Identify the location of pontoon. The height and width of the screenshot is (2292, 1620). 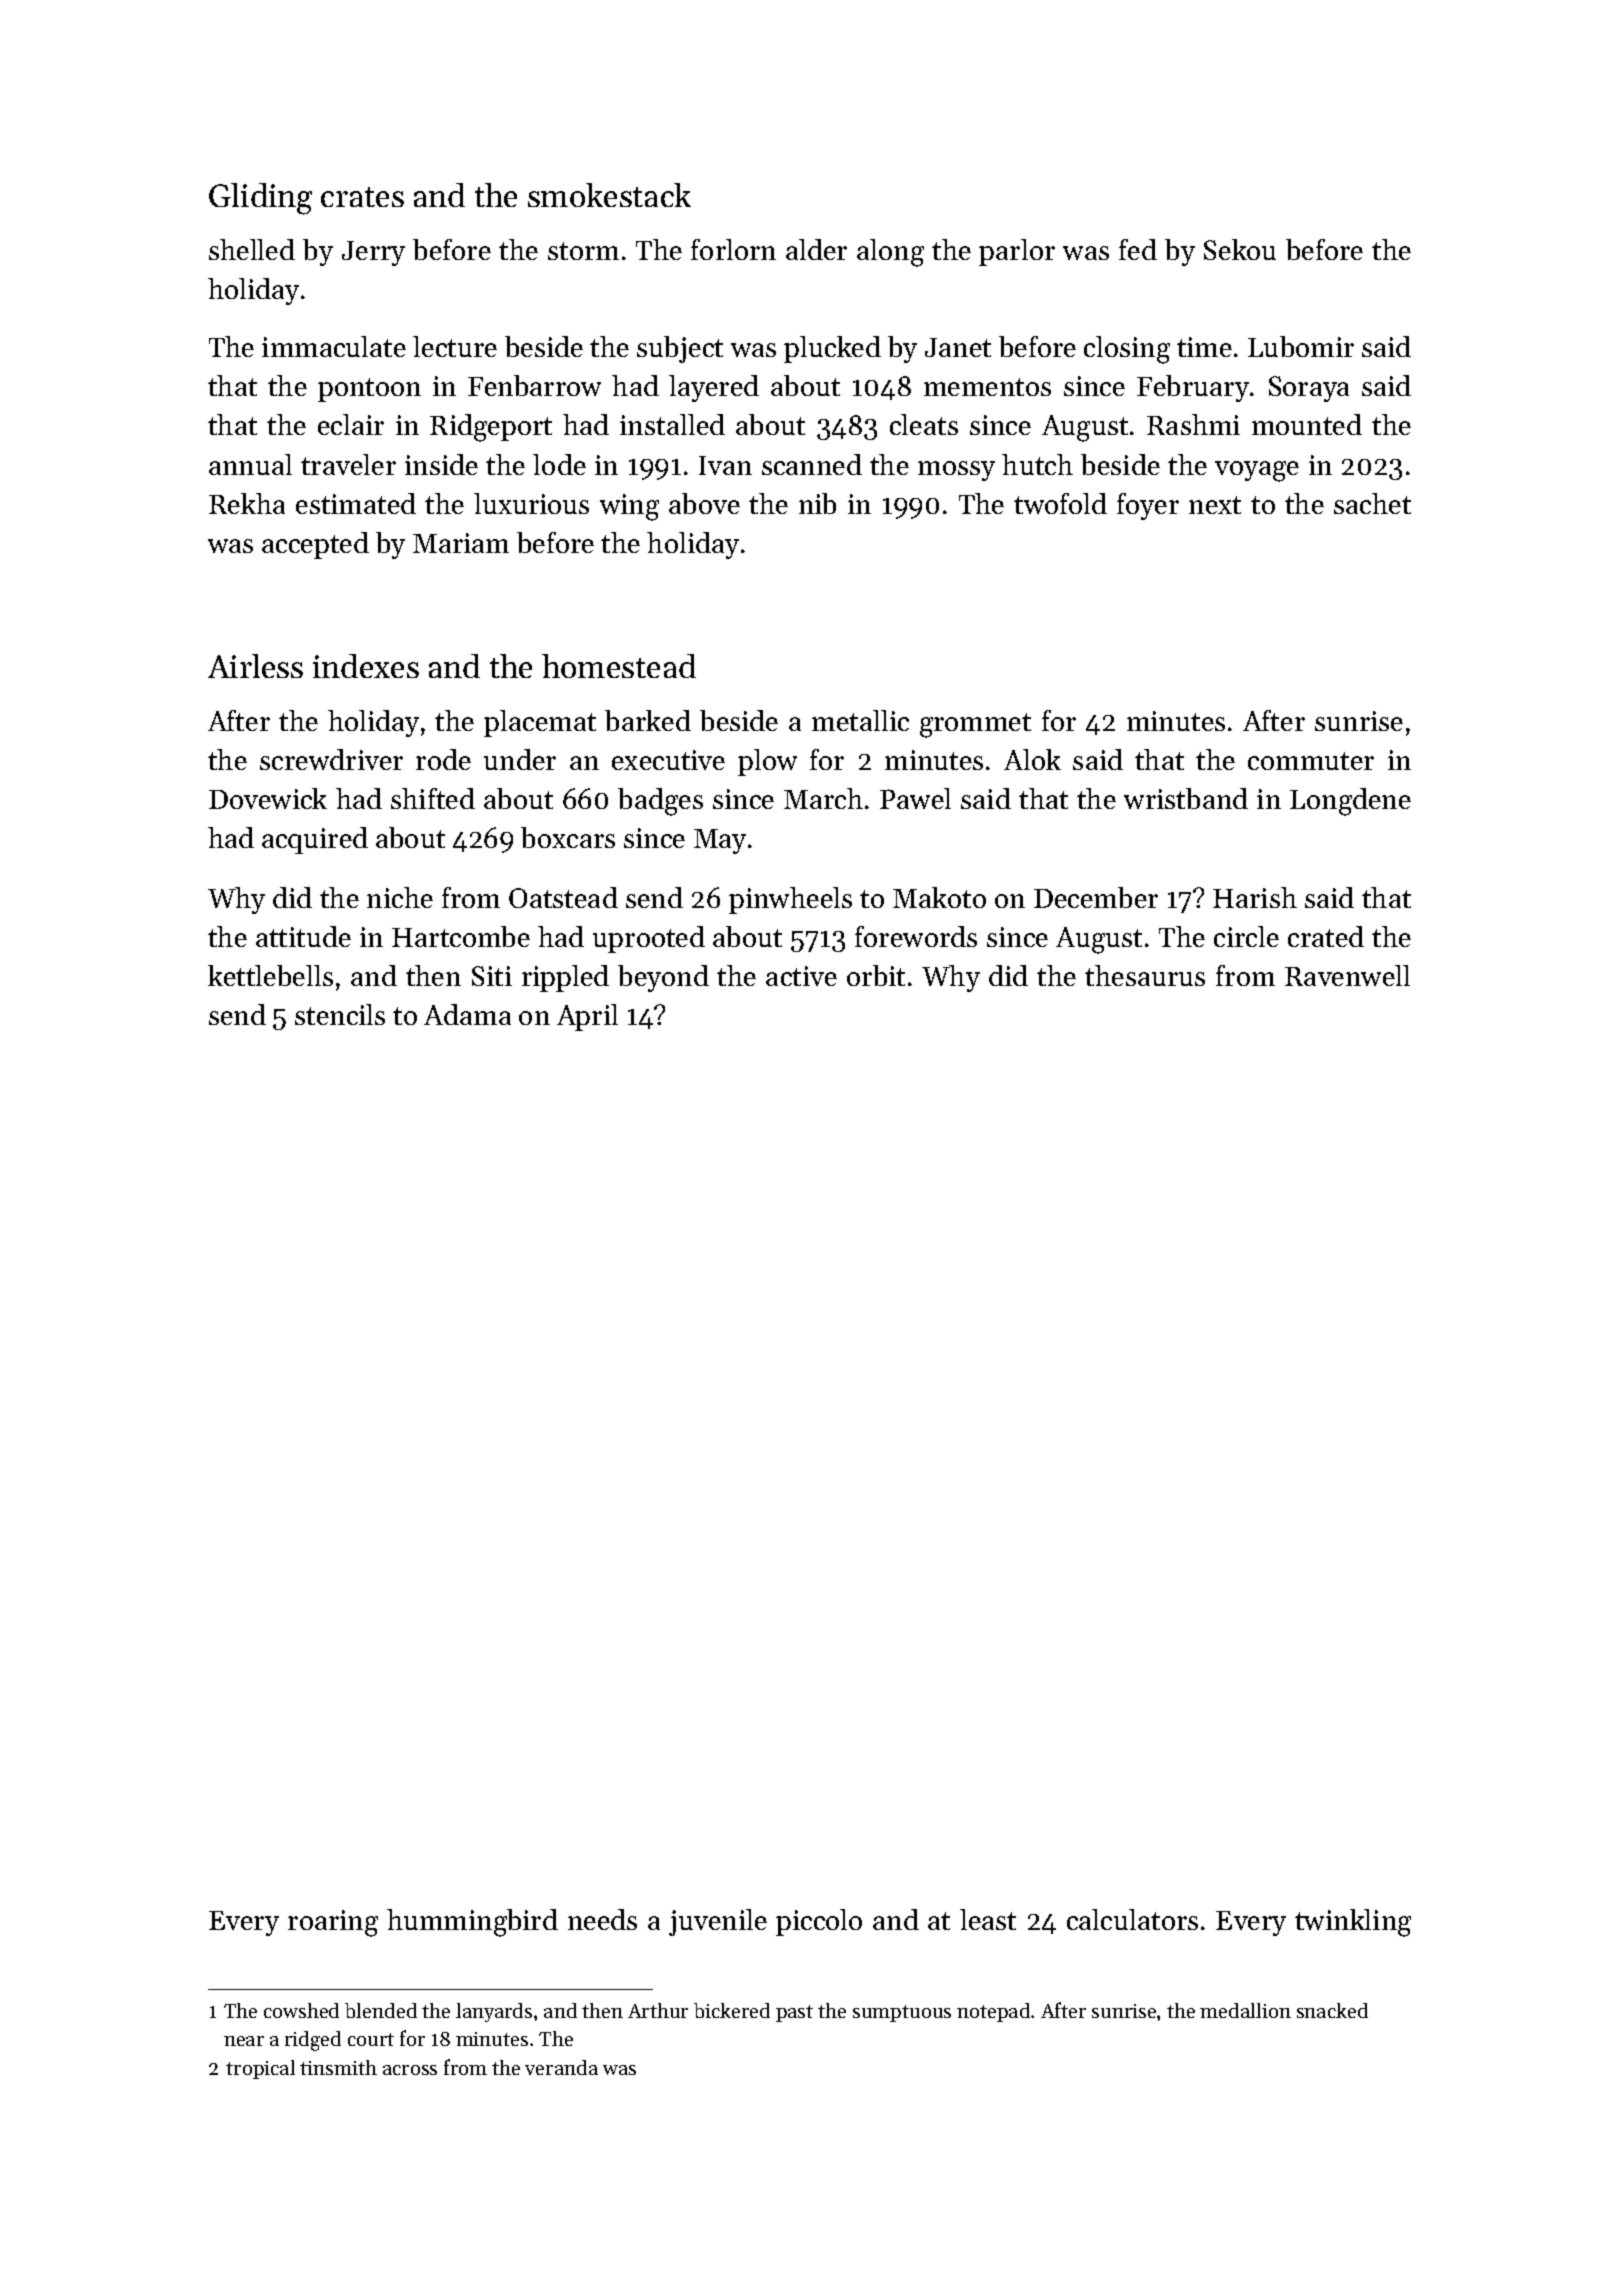
(369, 390).
